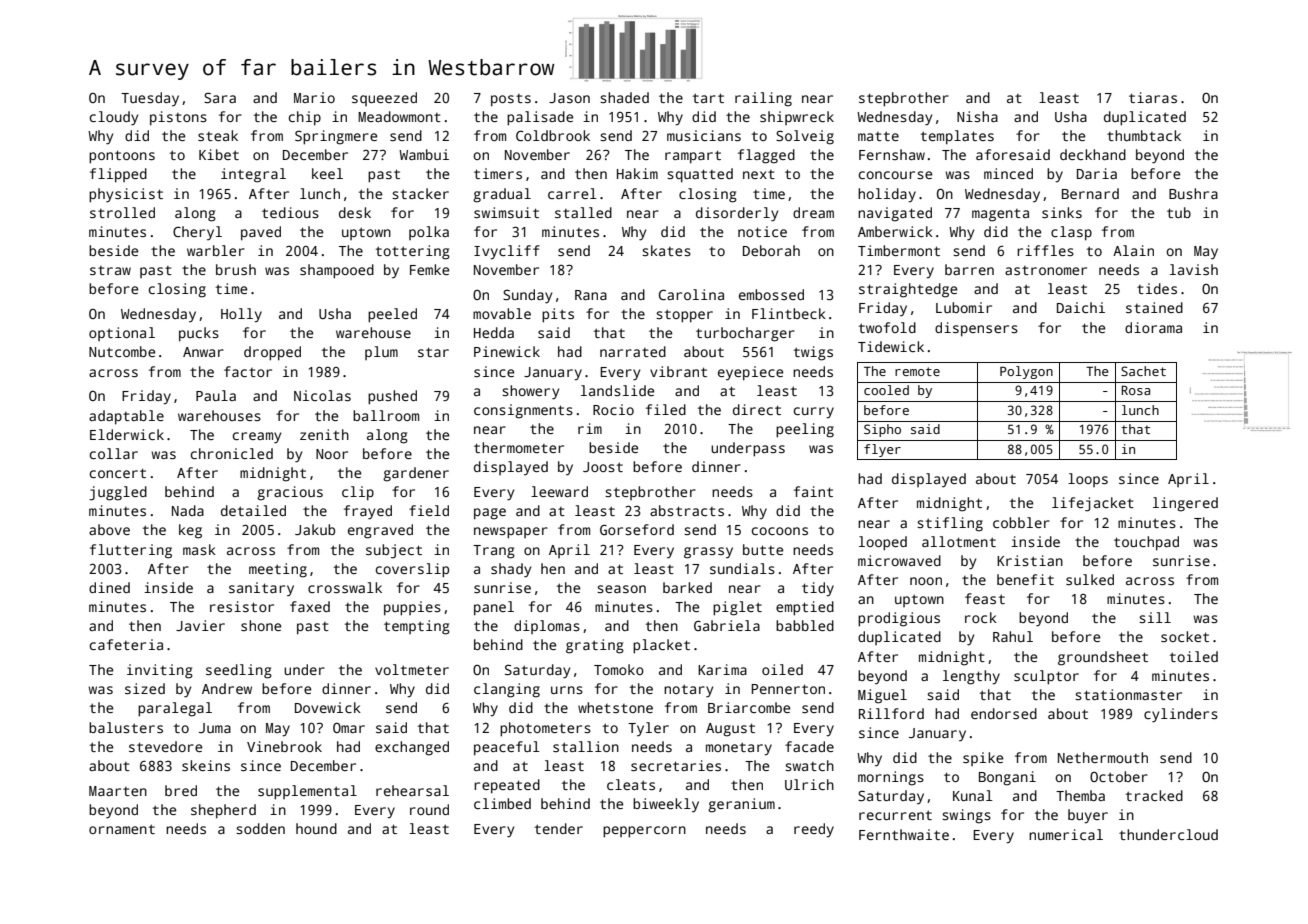 This screenshot has height=924, width=1308. I want to click on grating, so click(595, 646).
